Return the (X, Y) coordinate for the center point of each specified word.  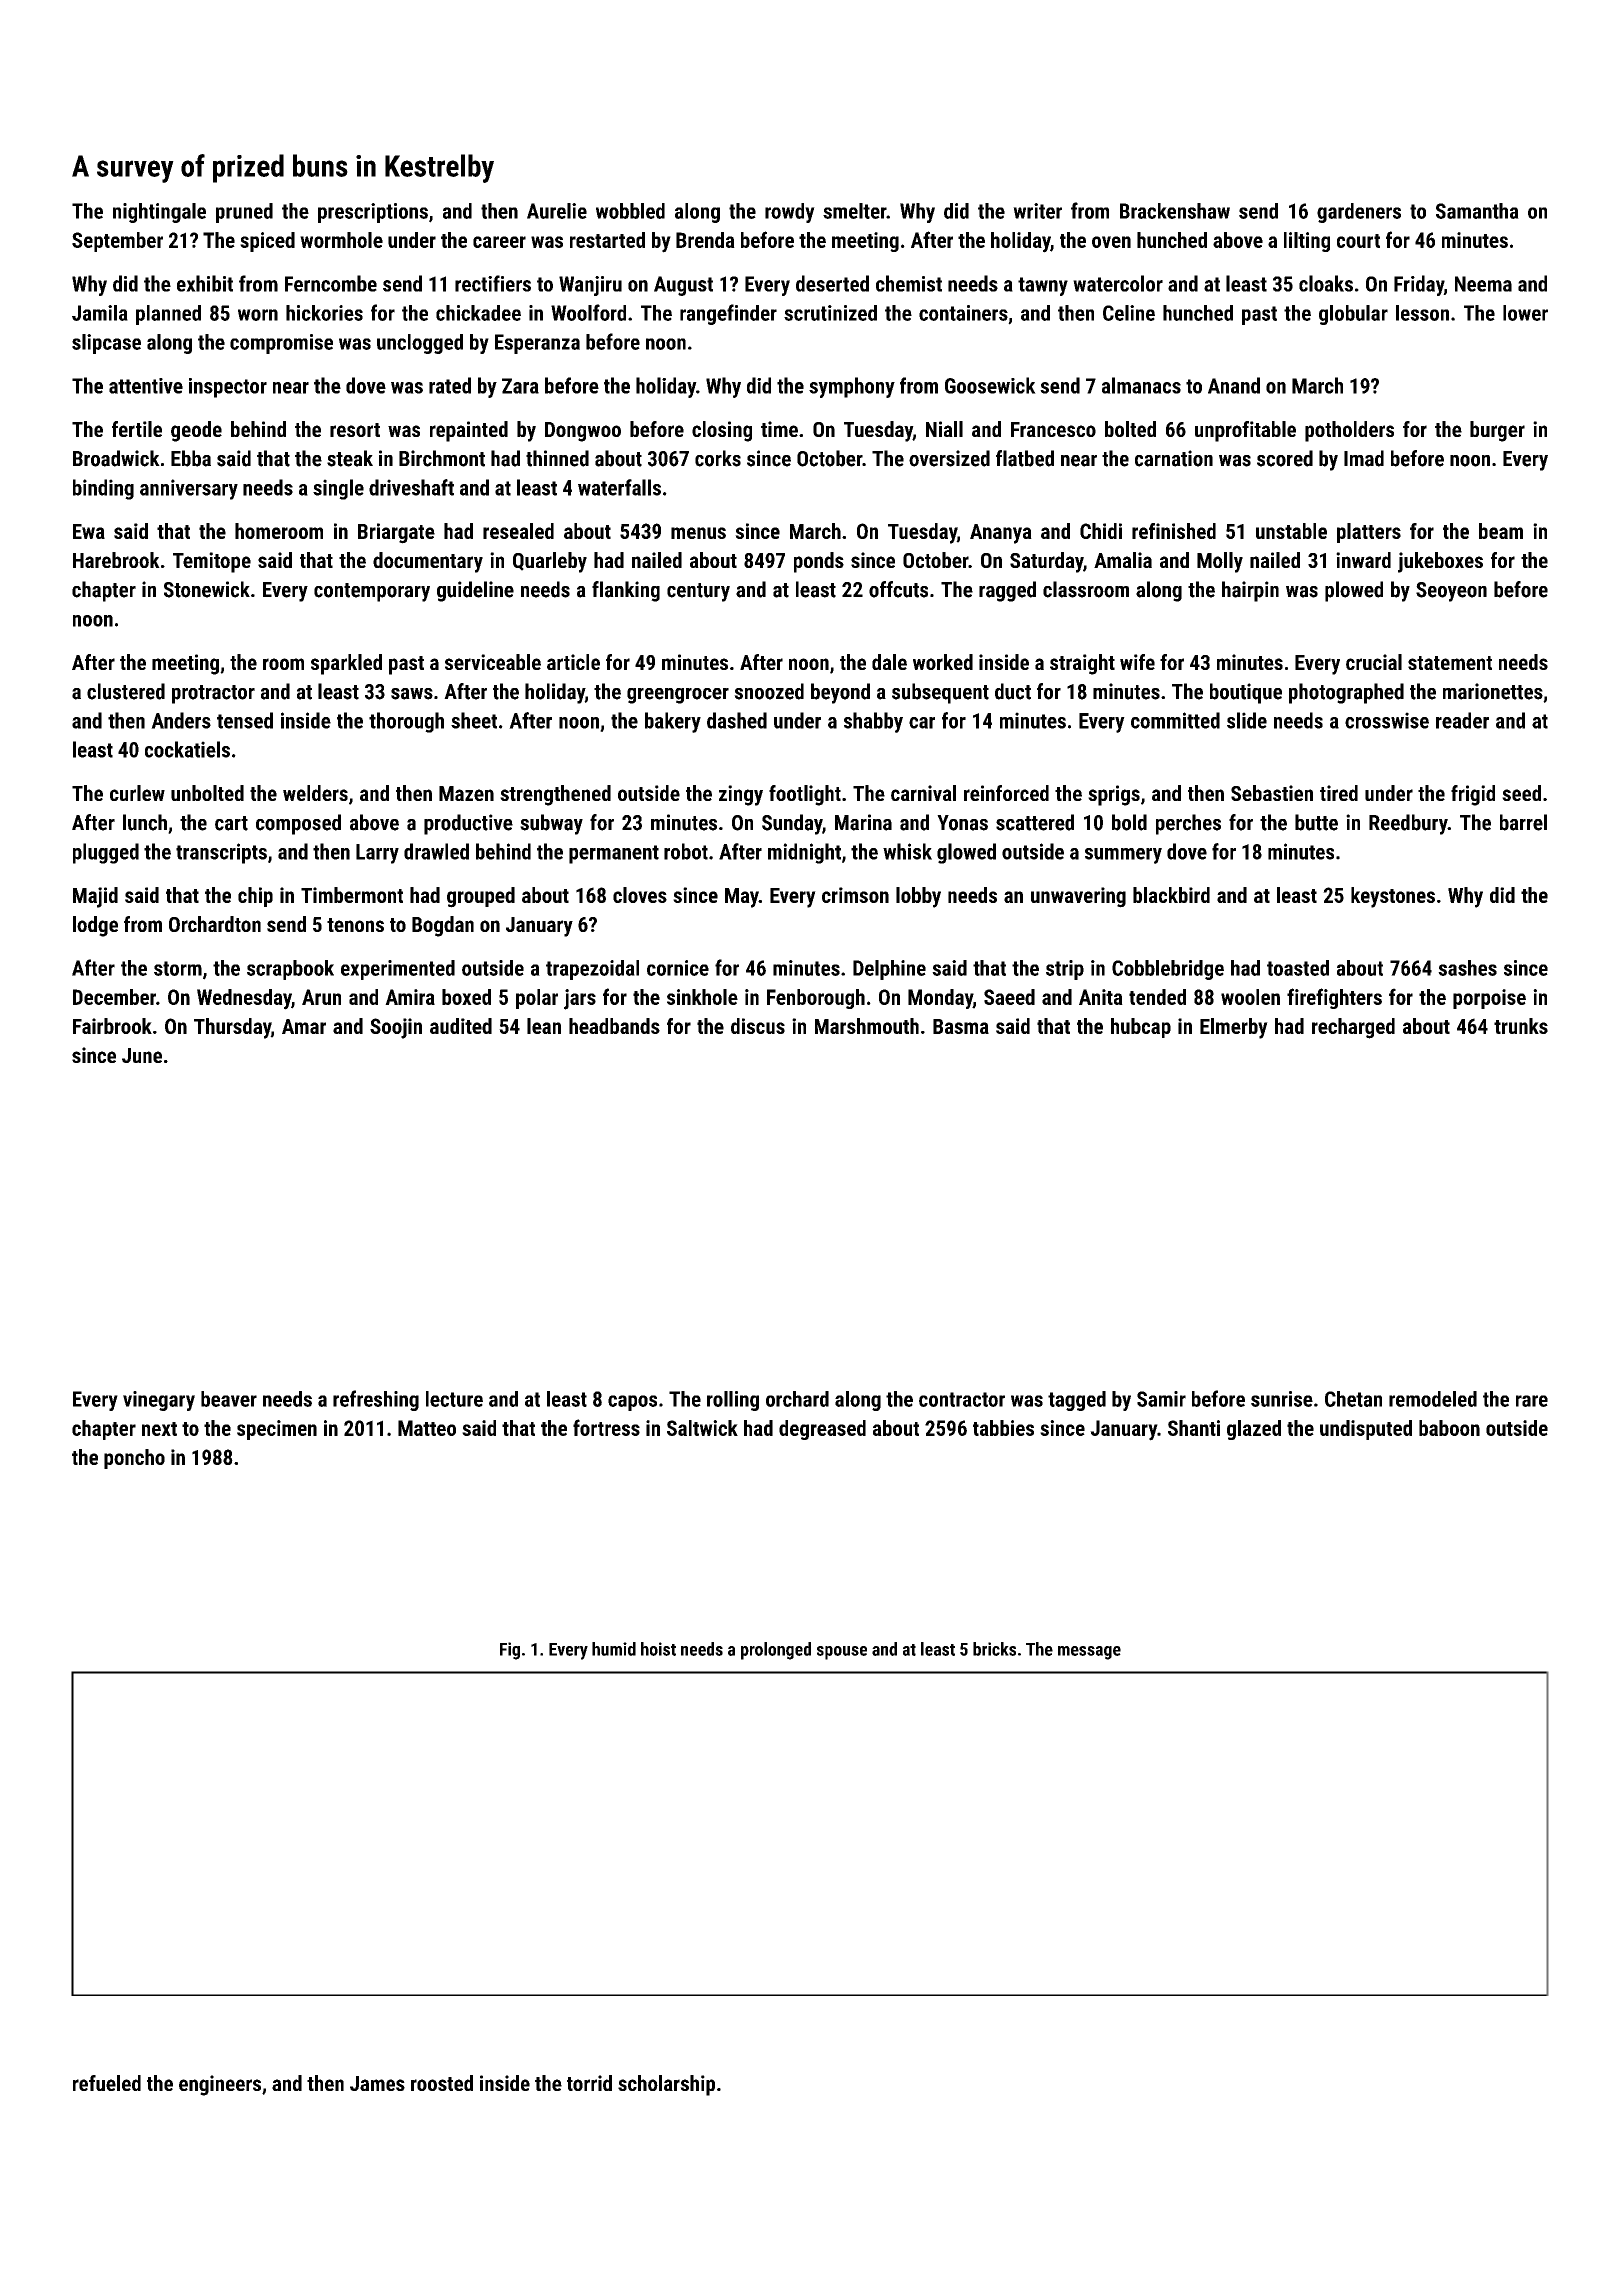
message (1089, 1653)
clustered (126, 691)
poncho (134, 1459)
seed (1521, 793)
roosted (442, 2083)
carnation (1174, 458)
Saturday (1046, 562)
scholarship (666, 2085)
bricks (994, 1649)
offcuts (898, 589)
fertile (137, 429)
